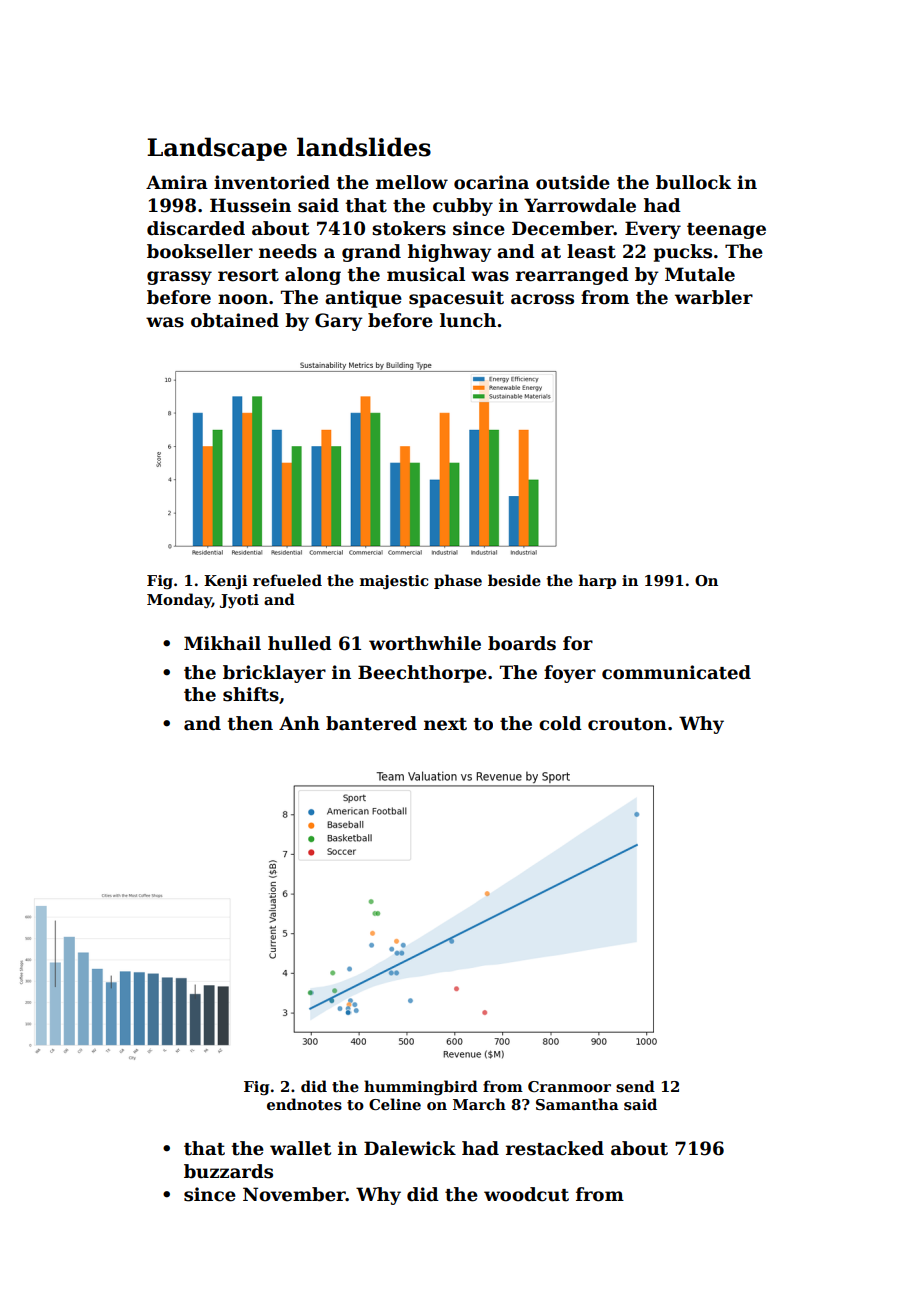 Image resolution: width=924 pixels, height=1314 pixels. I want to click on majestic, so click(394, 582).
